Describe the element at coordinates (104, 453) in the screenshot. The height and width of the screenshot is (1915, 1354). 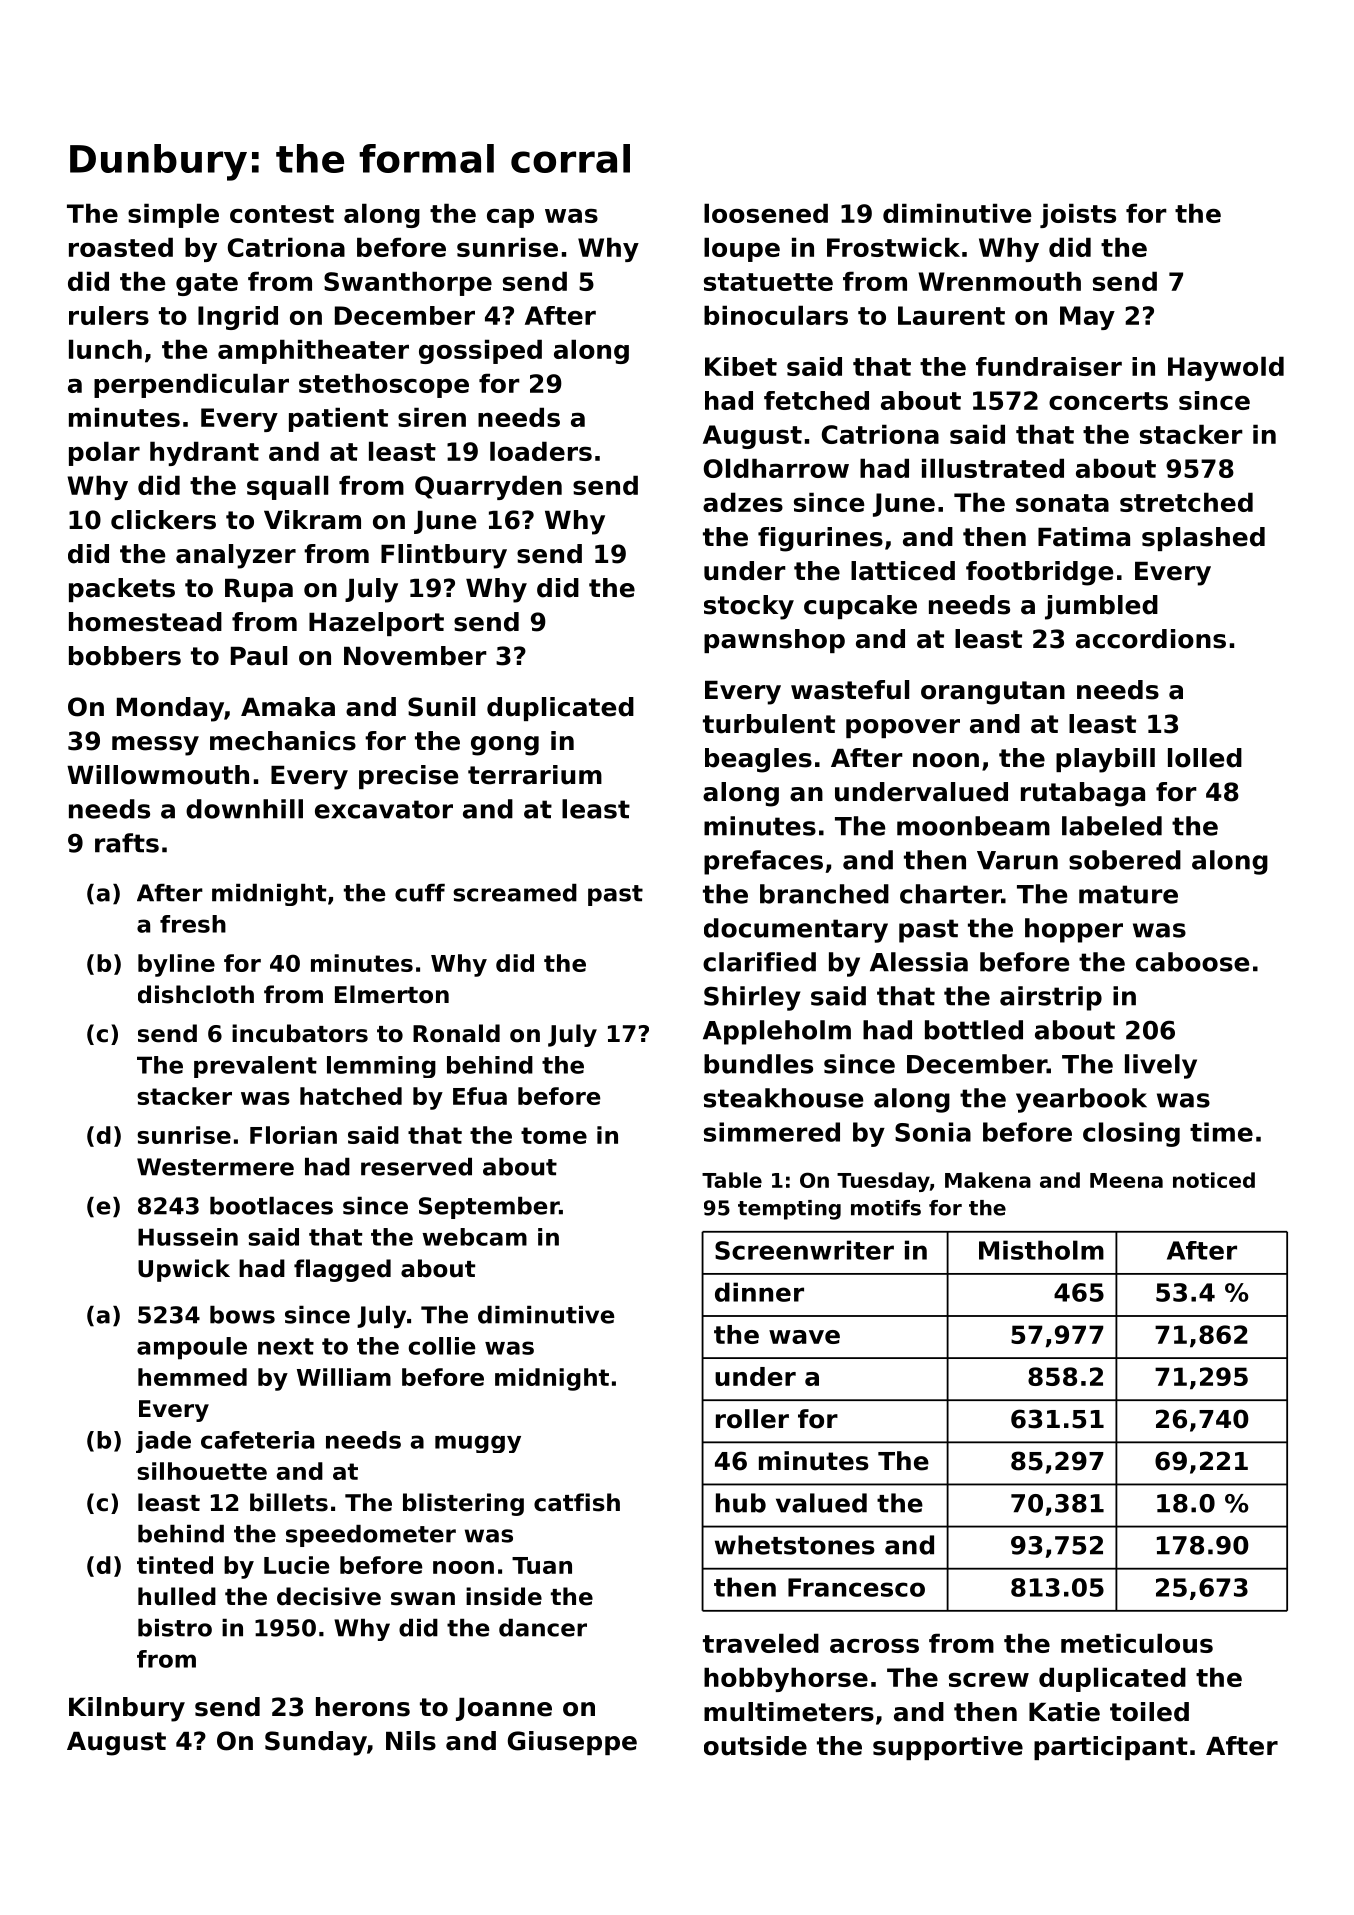
I see `polar` at that location.
